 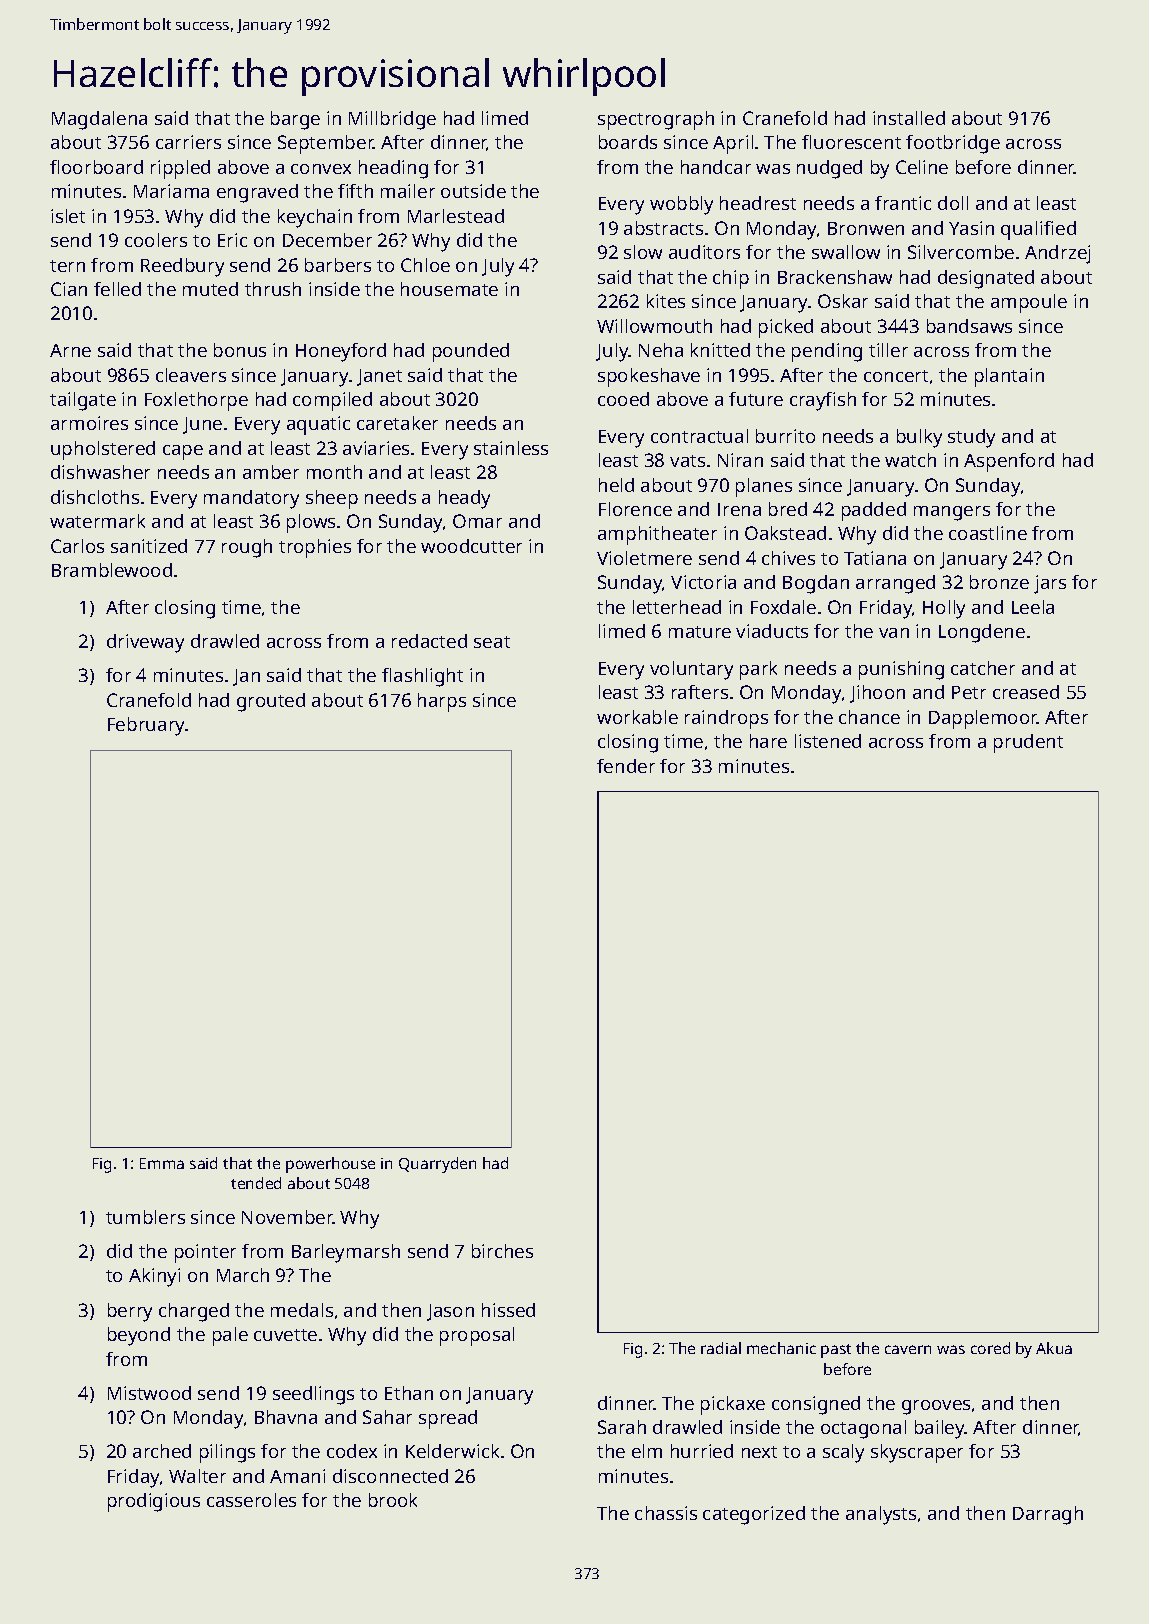 What do you see at coordinates (251, 1500) in the screenshot?
I see `casseroles` at bounding box center [251, 1500].
